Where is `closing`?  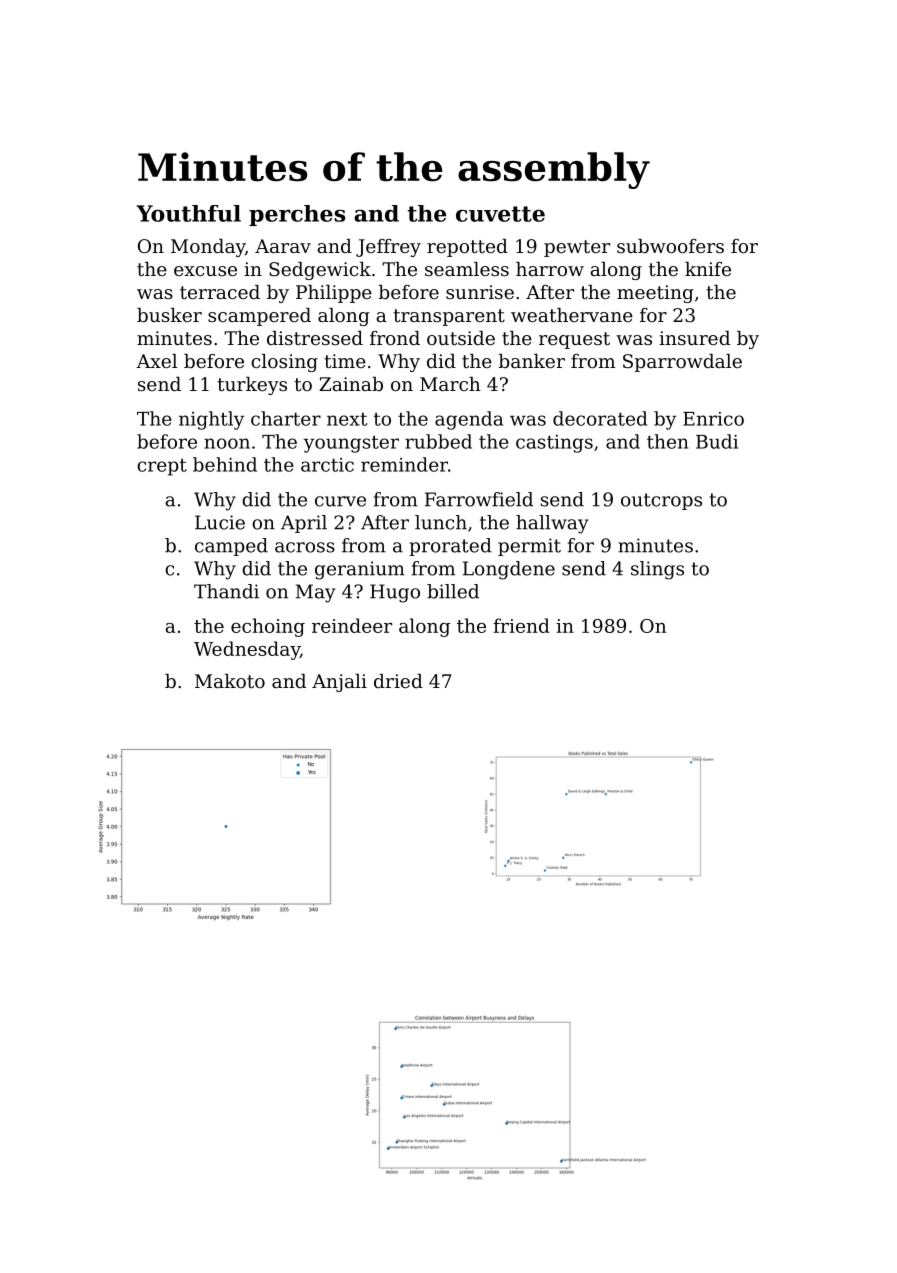
closing is located at coordinates (284, 363).
